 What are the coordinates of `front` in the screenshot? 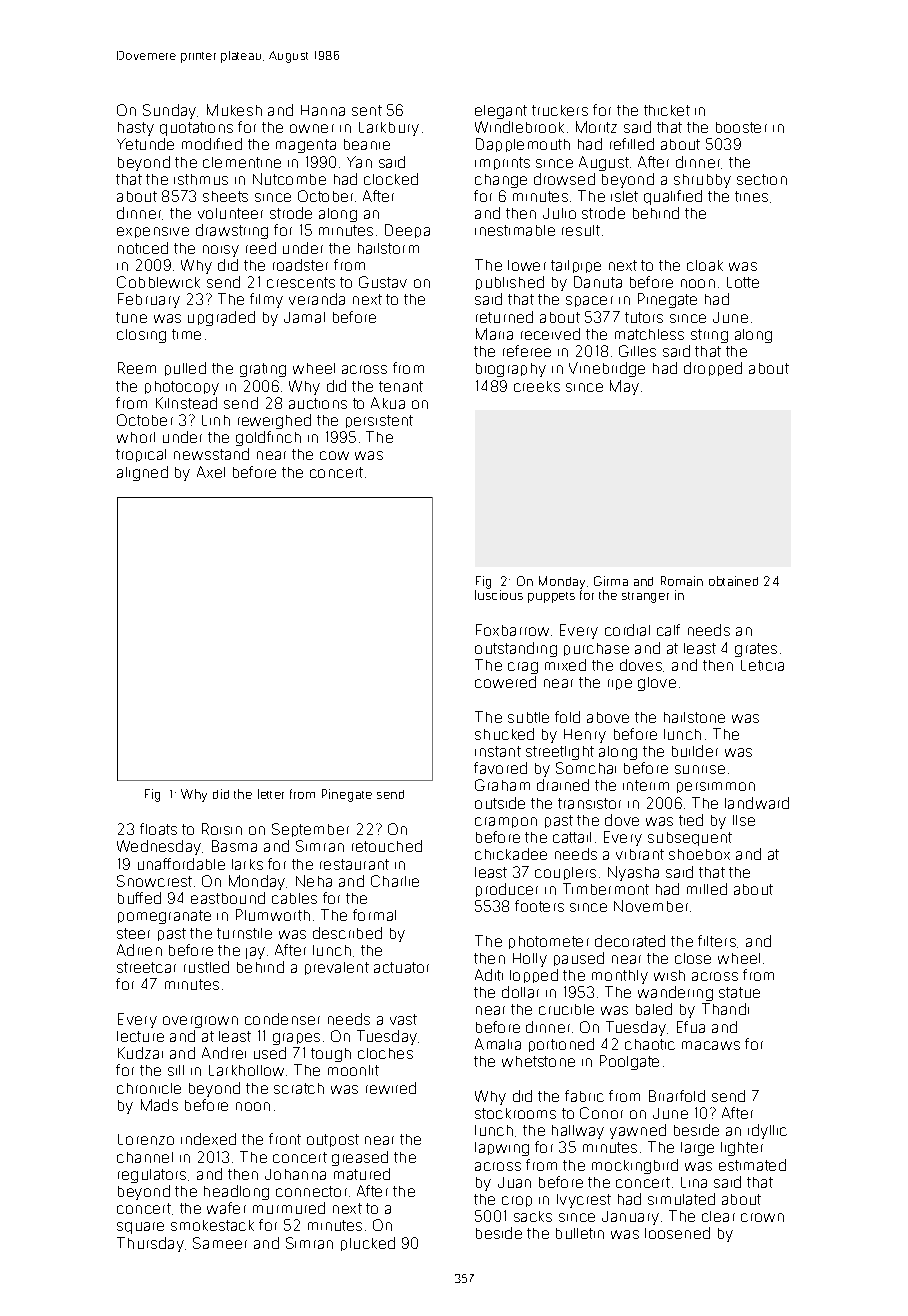 It's located at (285, 1139).
